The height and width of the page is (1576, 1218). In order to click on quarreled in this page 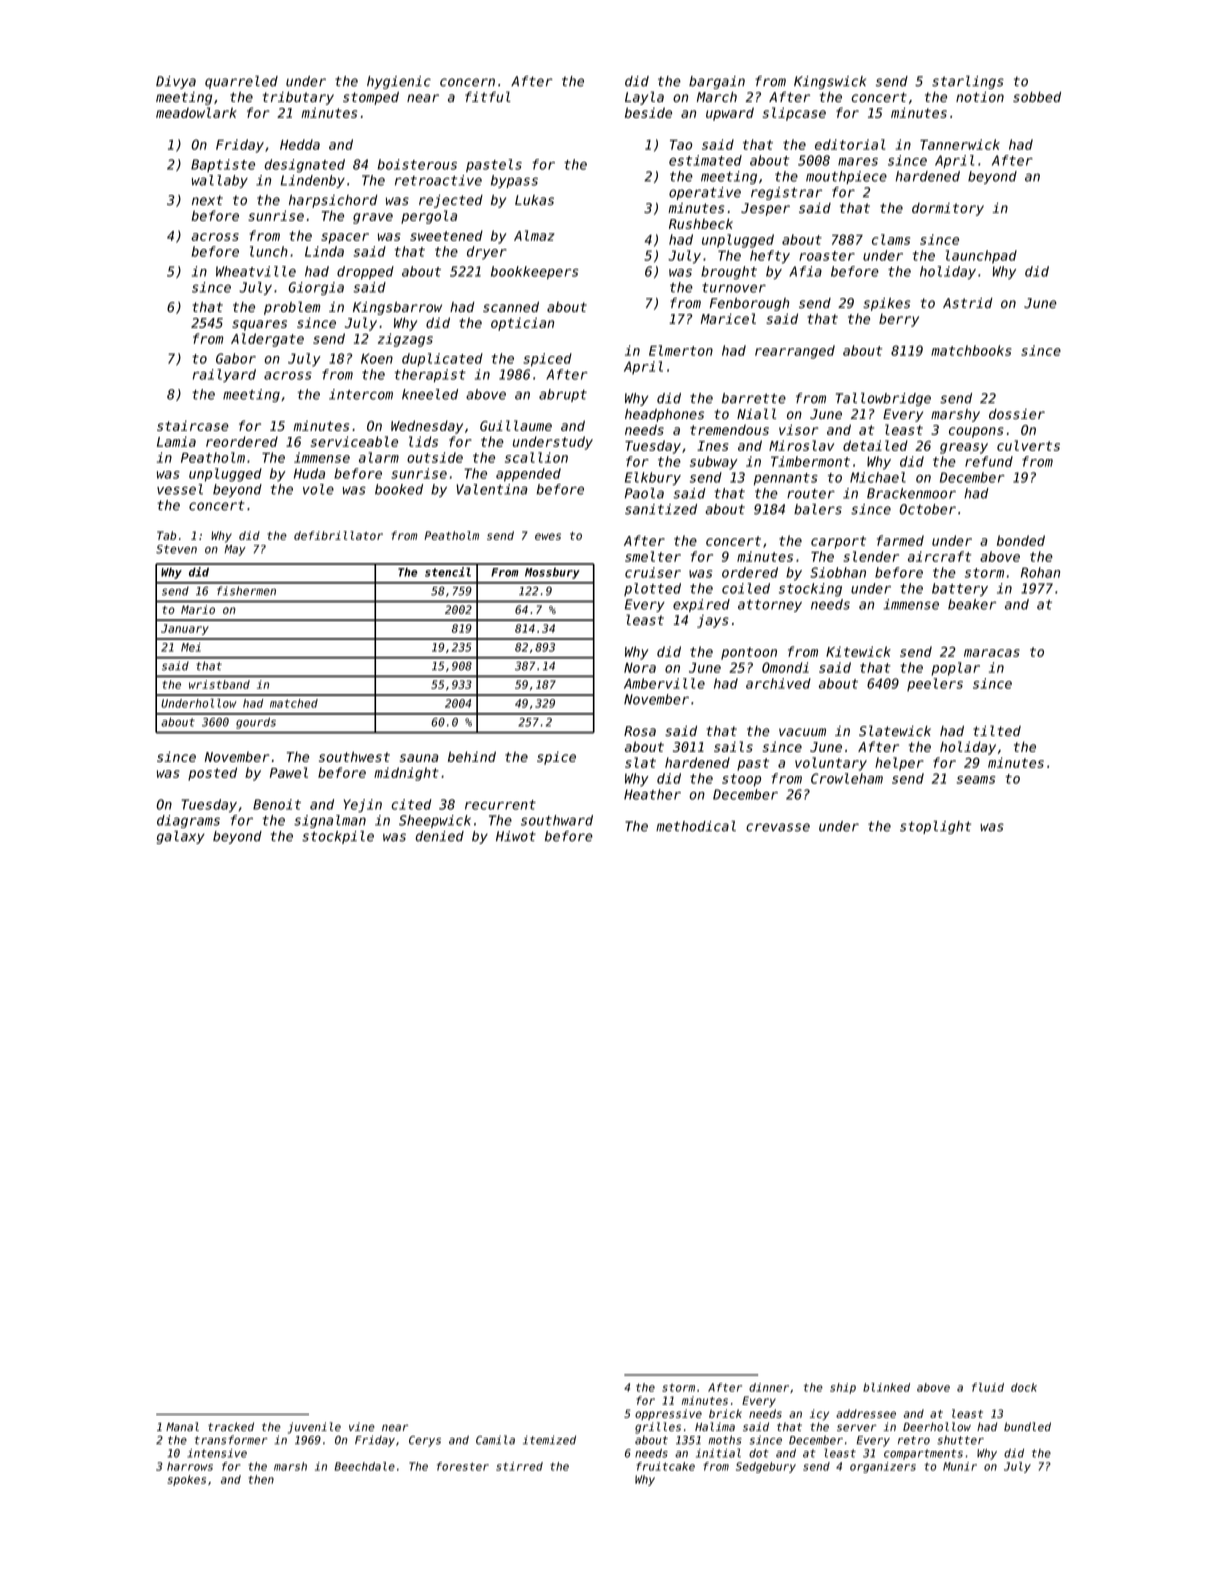, I will do `click(241, 82)`.
